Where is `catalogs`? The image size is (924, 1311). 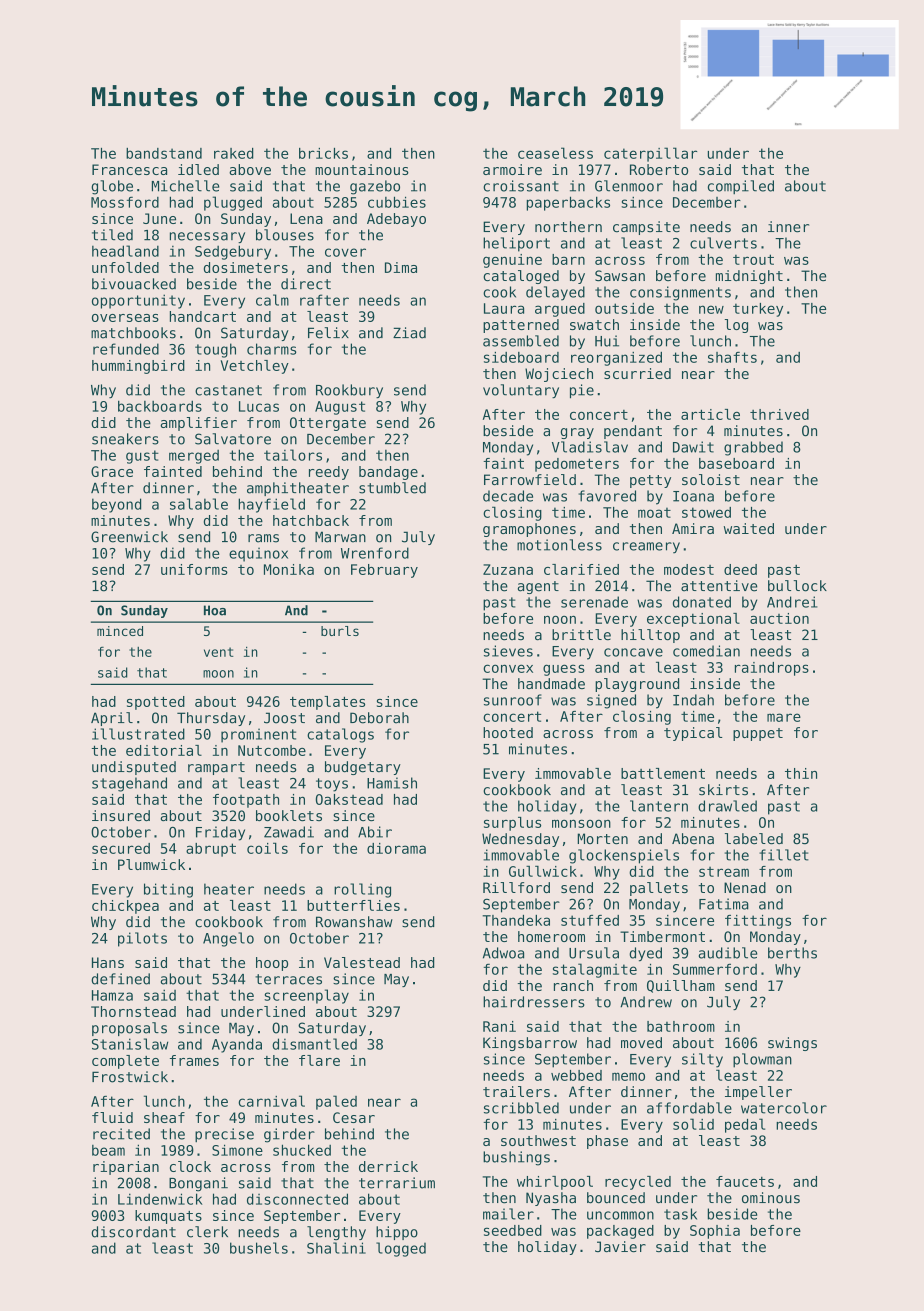 catalogs is located at coordinates (340, 735).
